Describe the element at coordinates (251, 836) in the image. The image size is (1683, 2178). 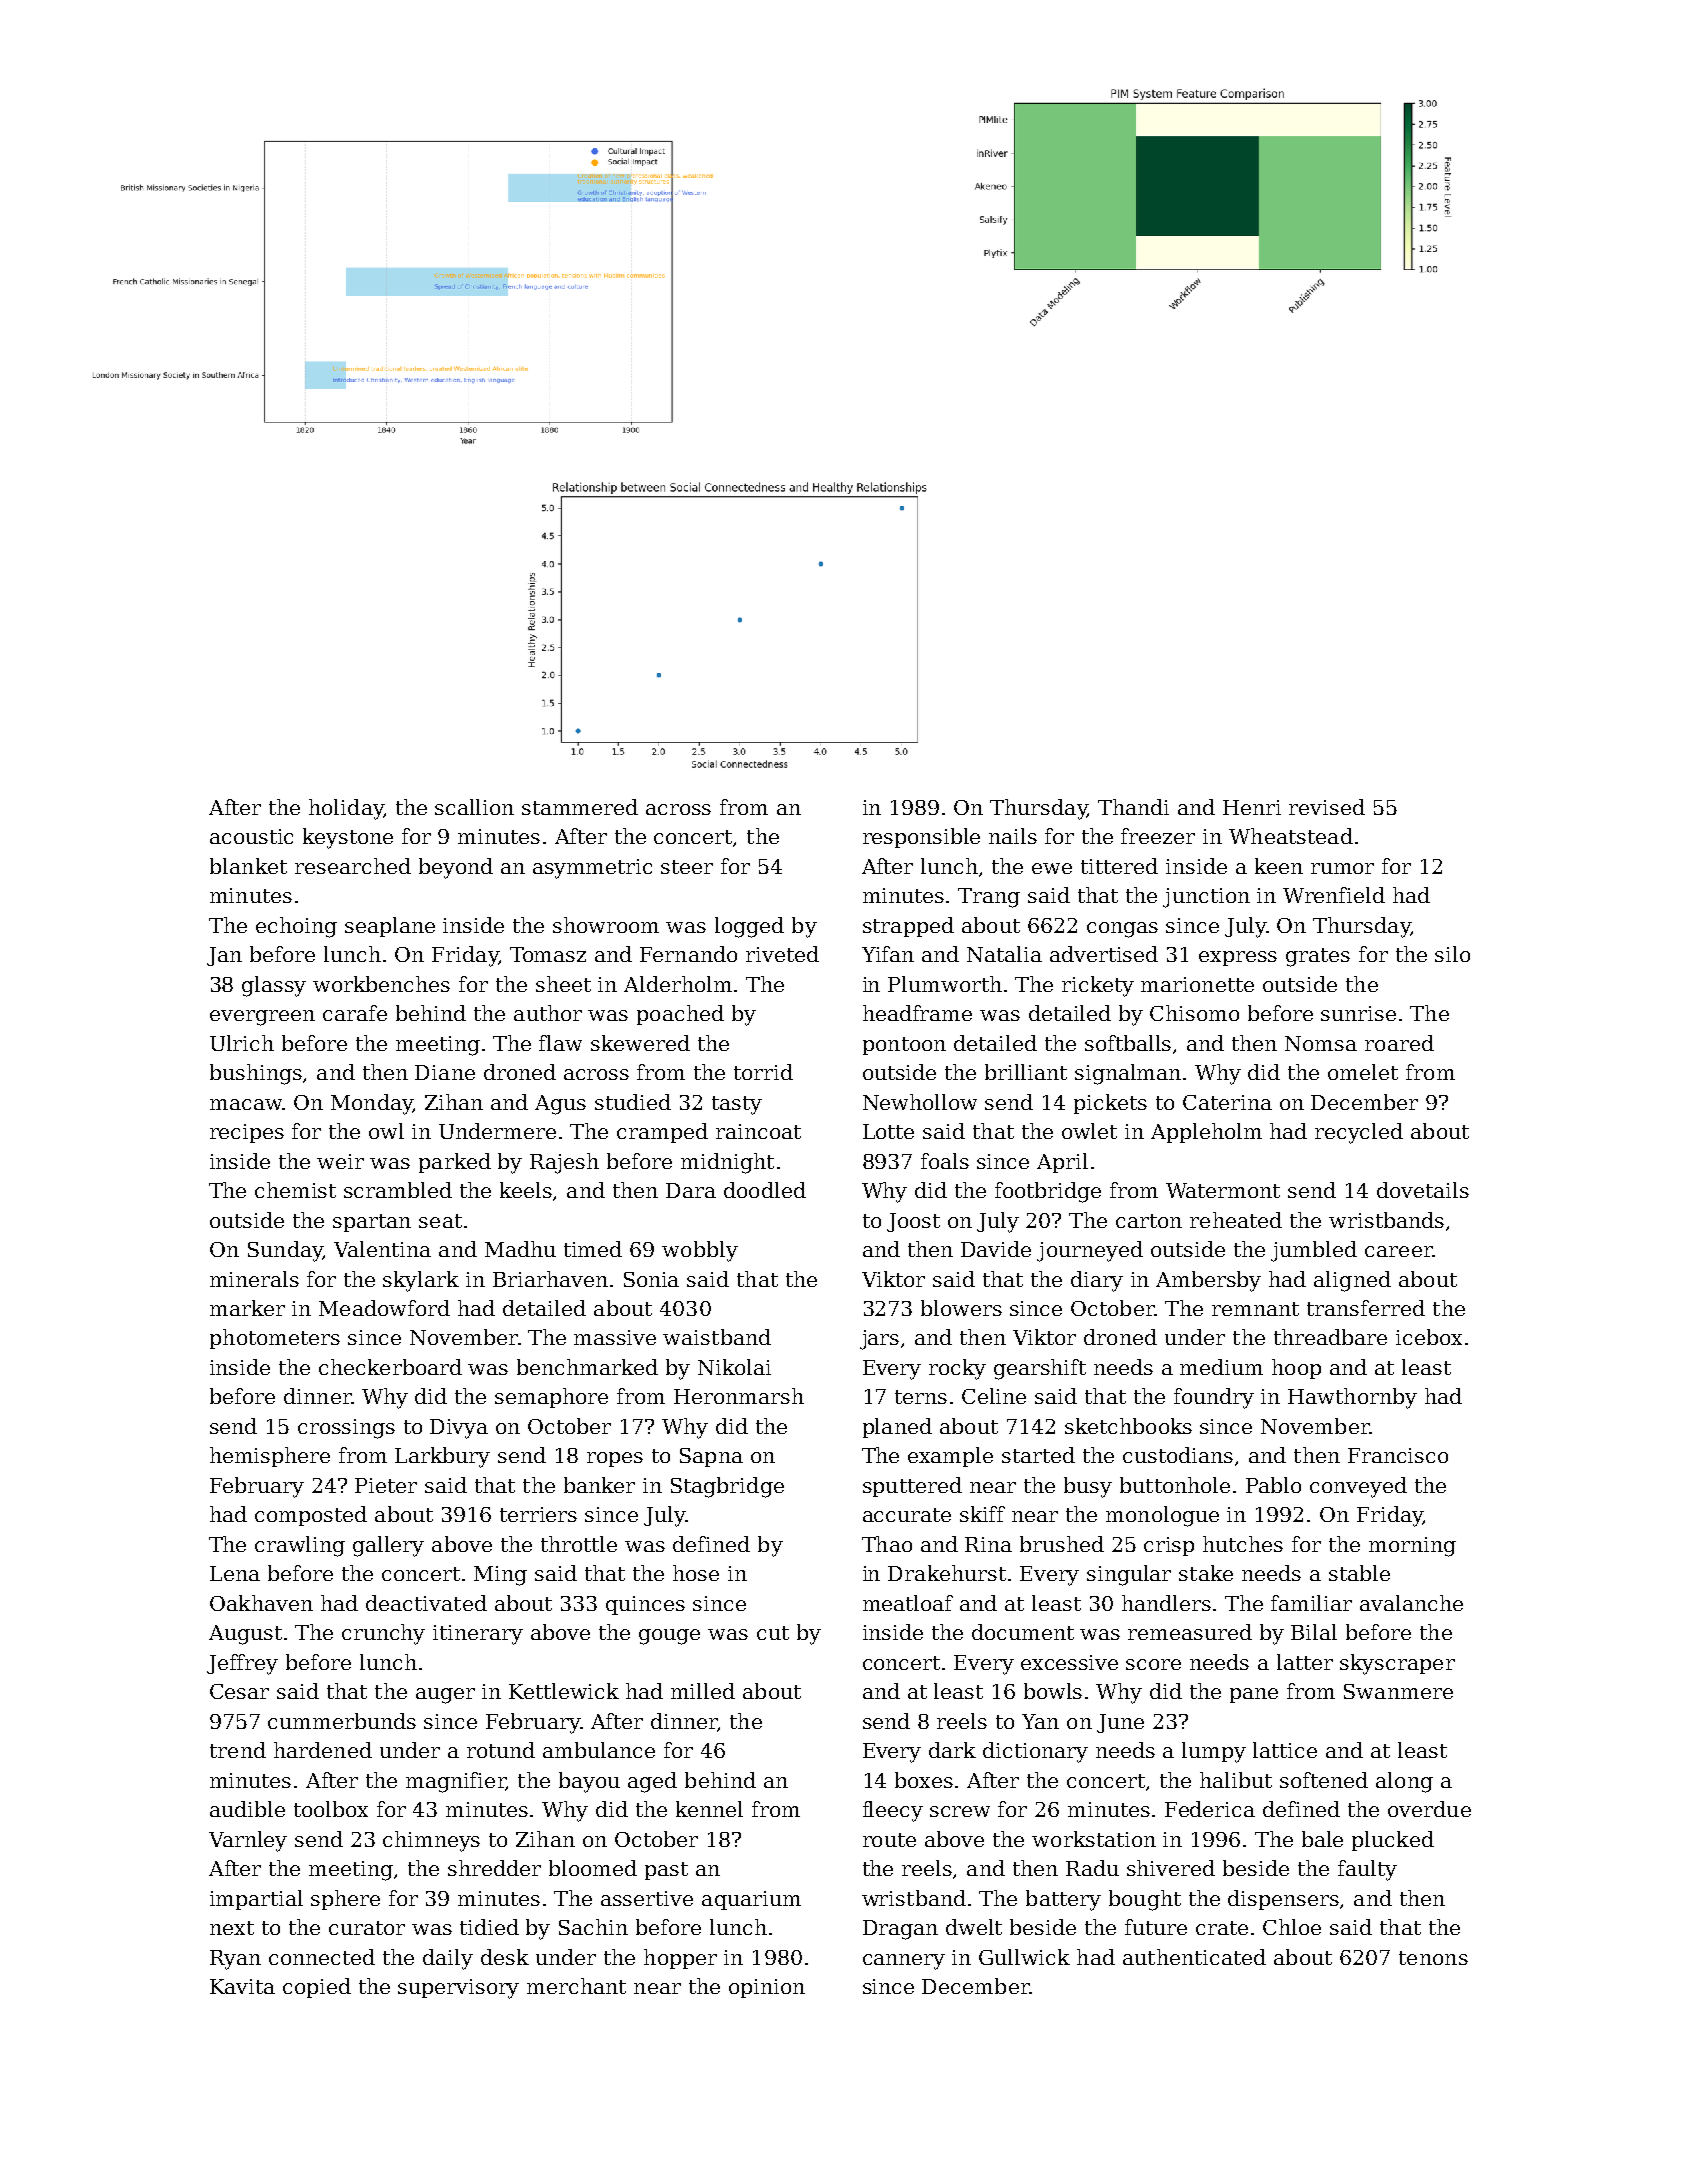
I see `acoustic` at that location.
